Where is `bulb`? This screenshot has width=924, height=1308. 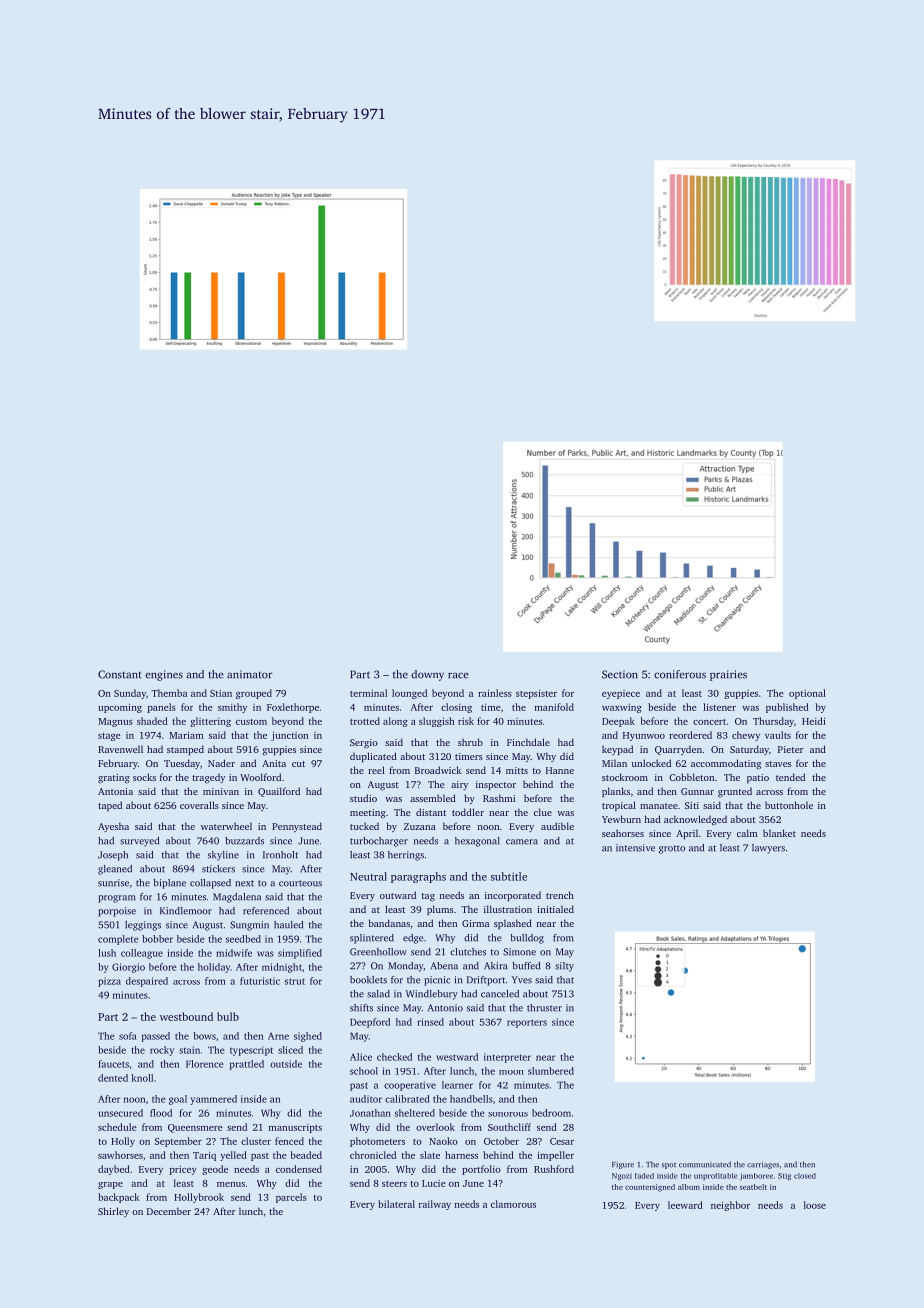 bulb is located at coordinates (228, 1016).
